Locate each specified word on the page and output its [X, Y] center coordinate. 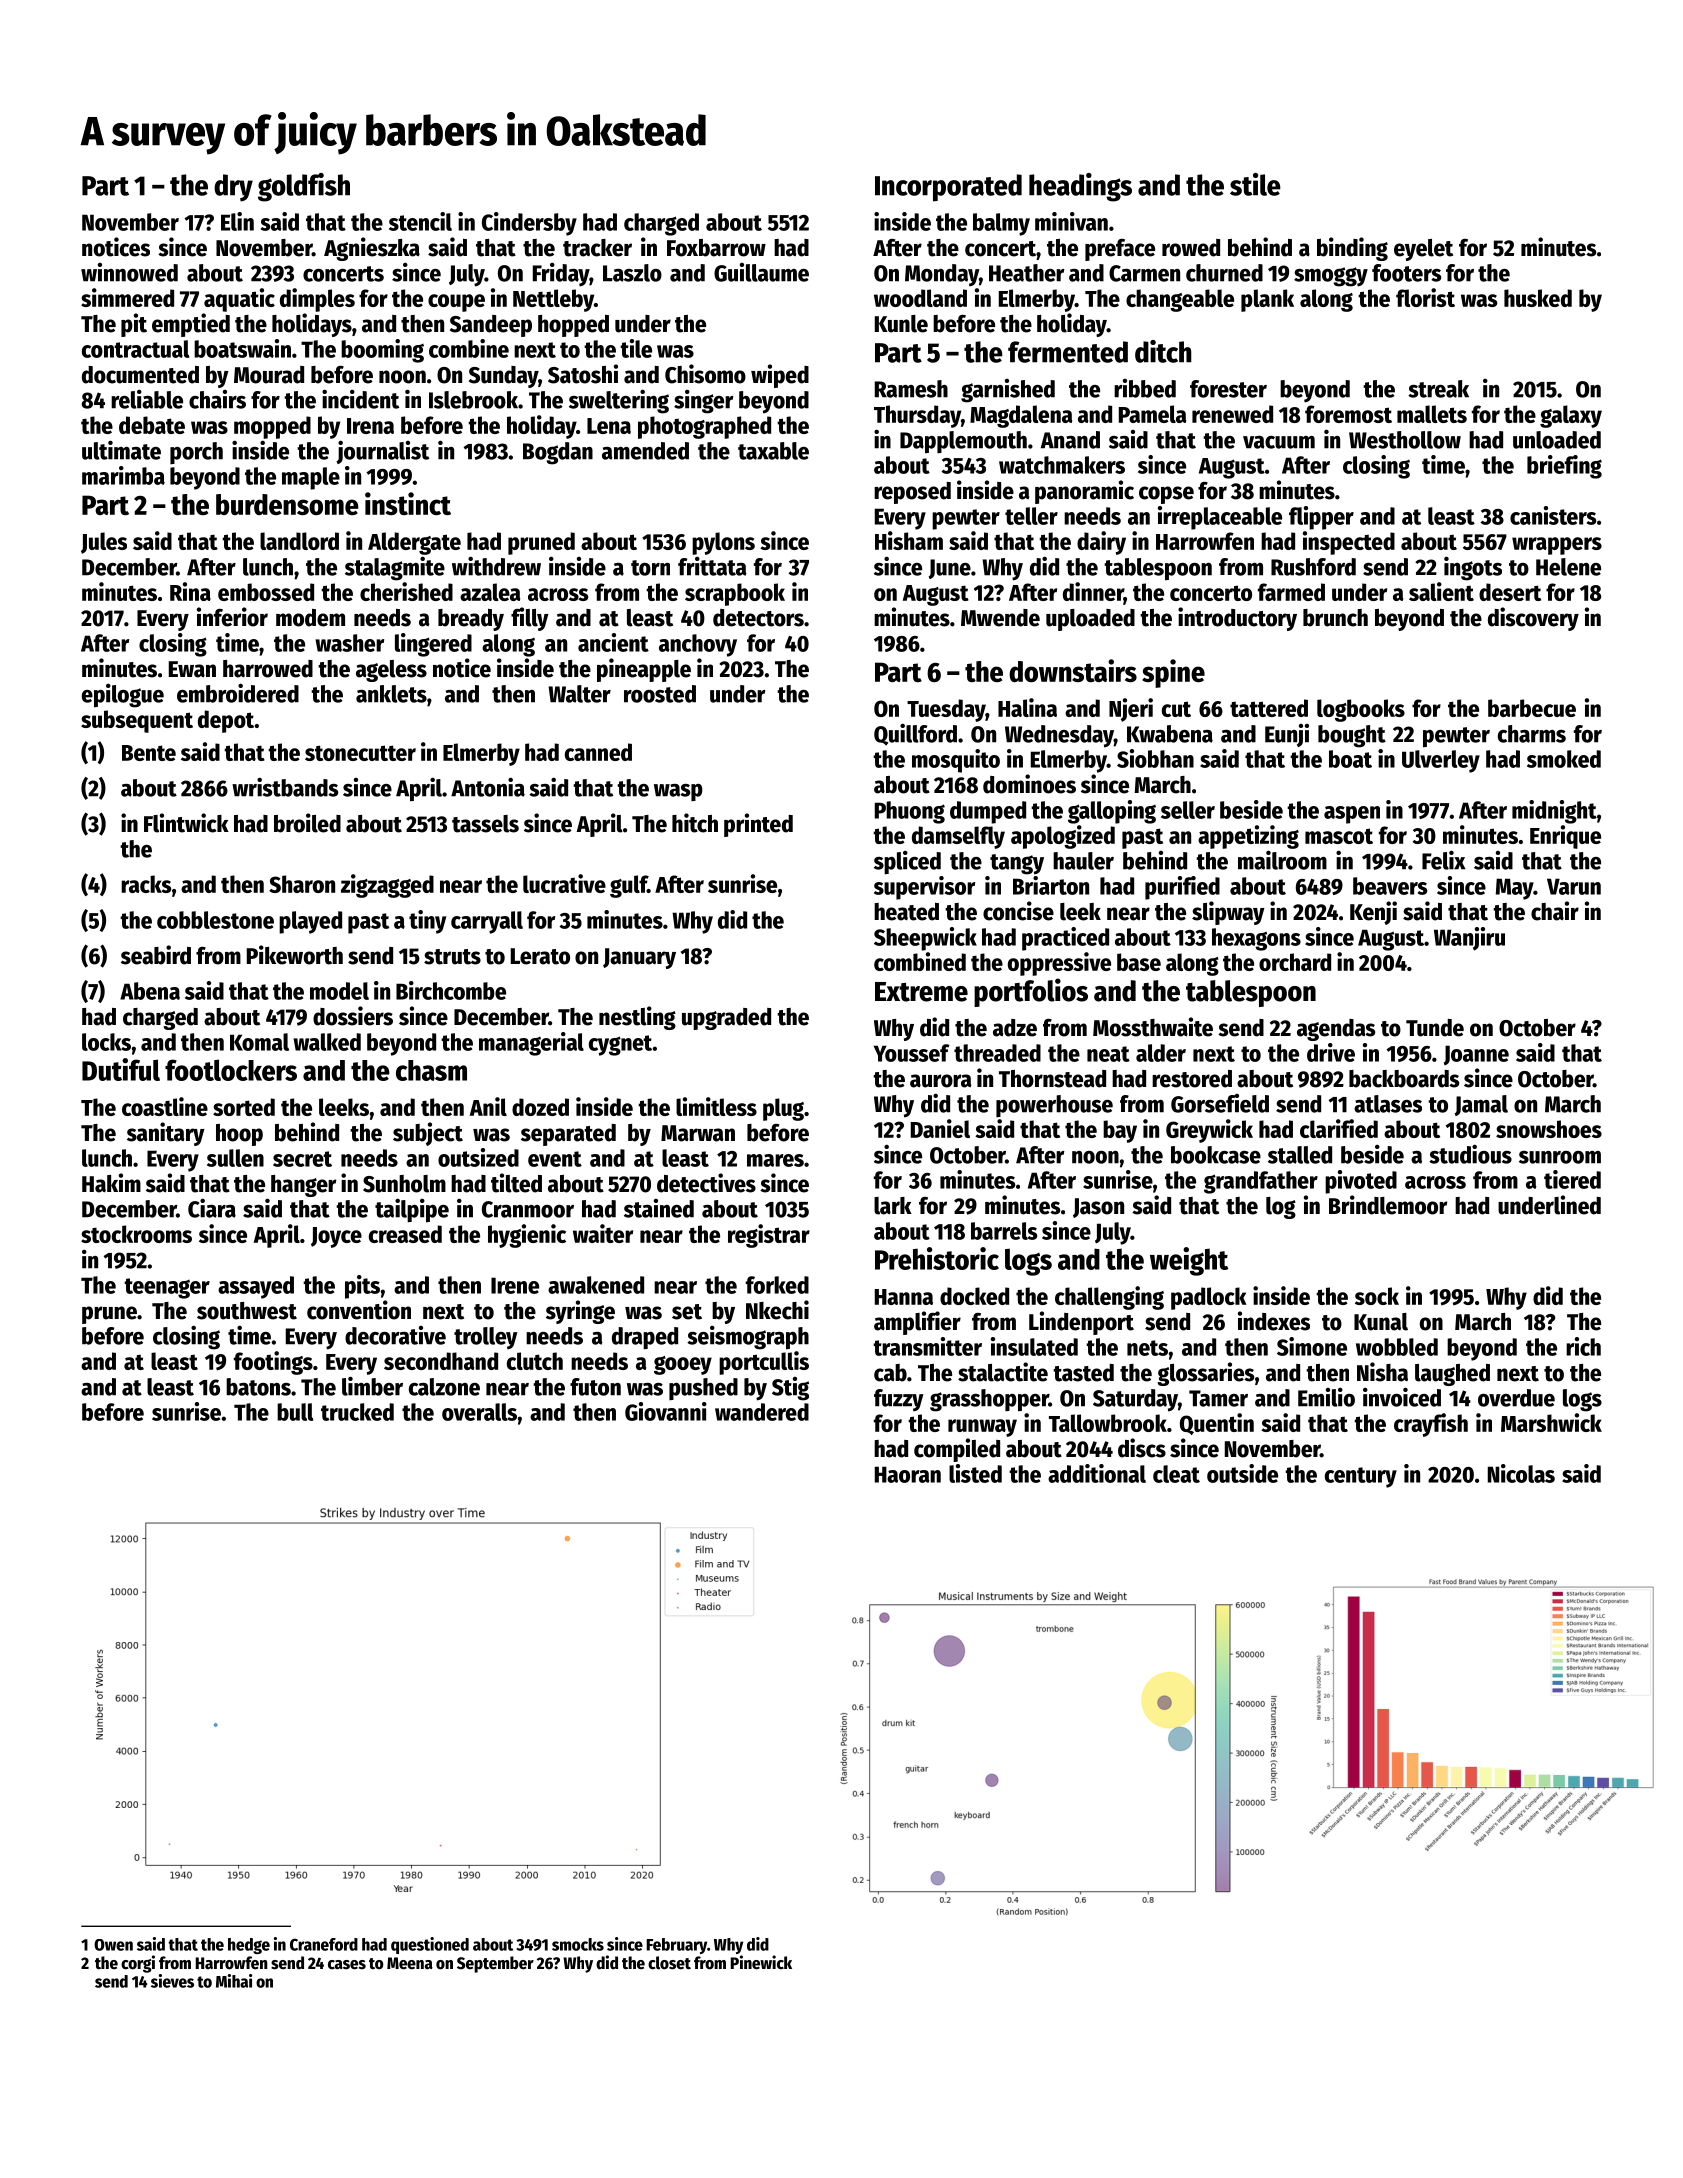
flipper [1321, 518]
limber [372, 1386]
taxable [773, 451]
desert [1510, 592]
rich [1583, 1346]
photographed [704, 427]
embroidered [238, 693]
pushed [703, 1389]
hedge [249, 1946]
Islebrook [473, 400]
